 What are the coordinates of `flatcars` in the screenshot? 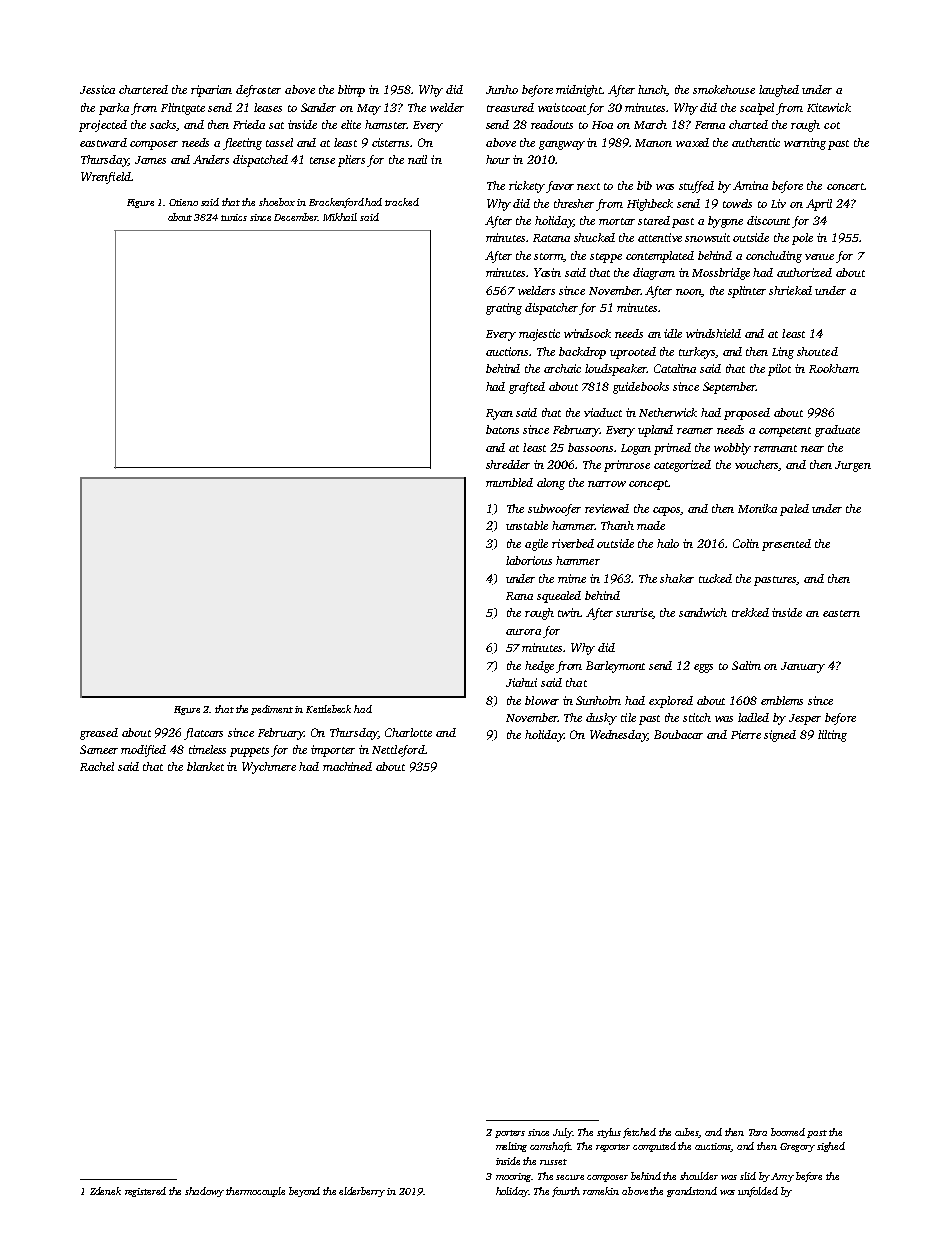 It's located at (203, 734).
